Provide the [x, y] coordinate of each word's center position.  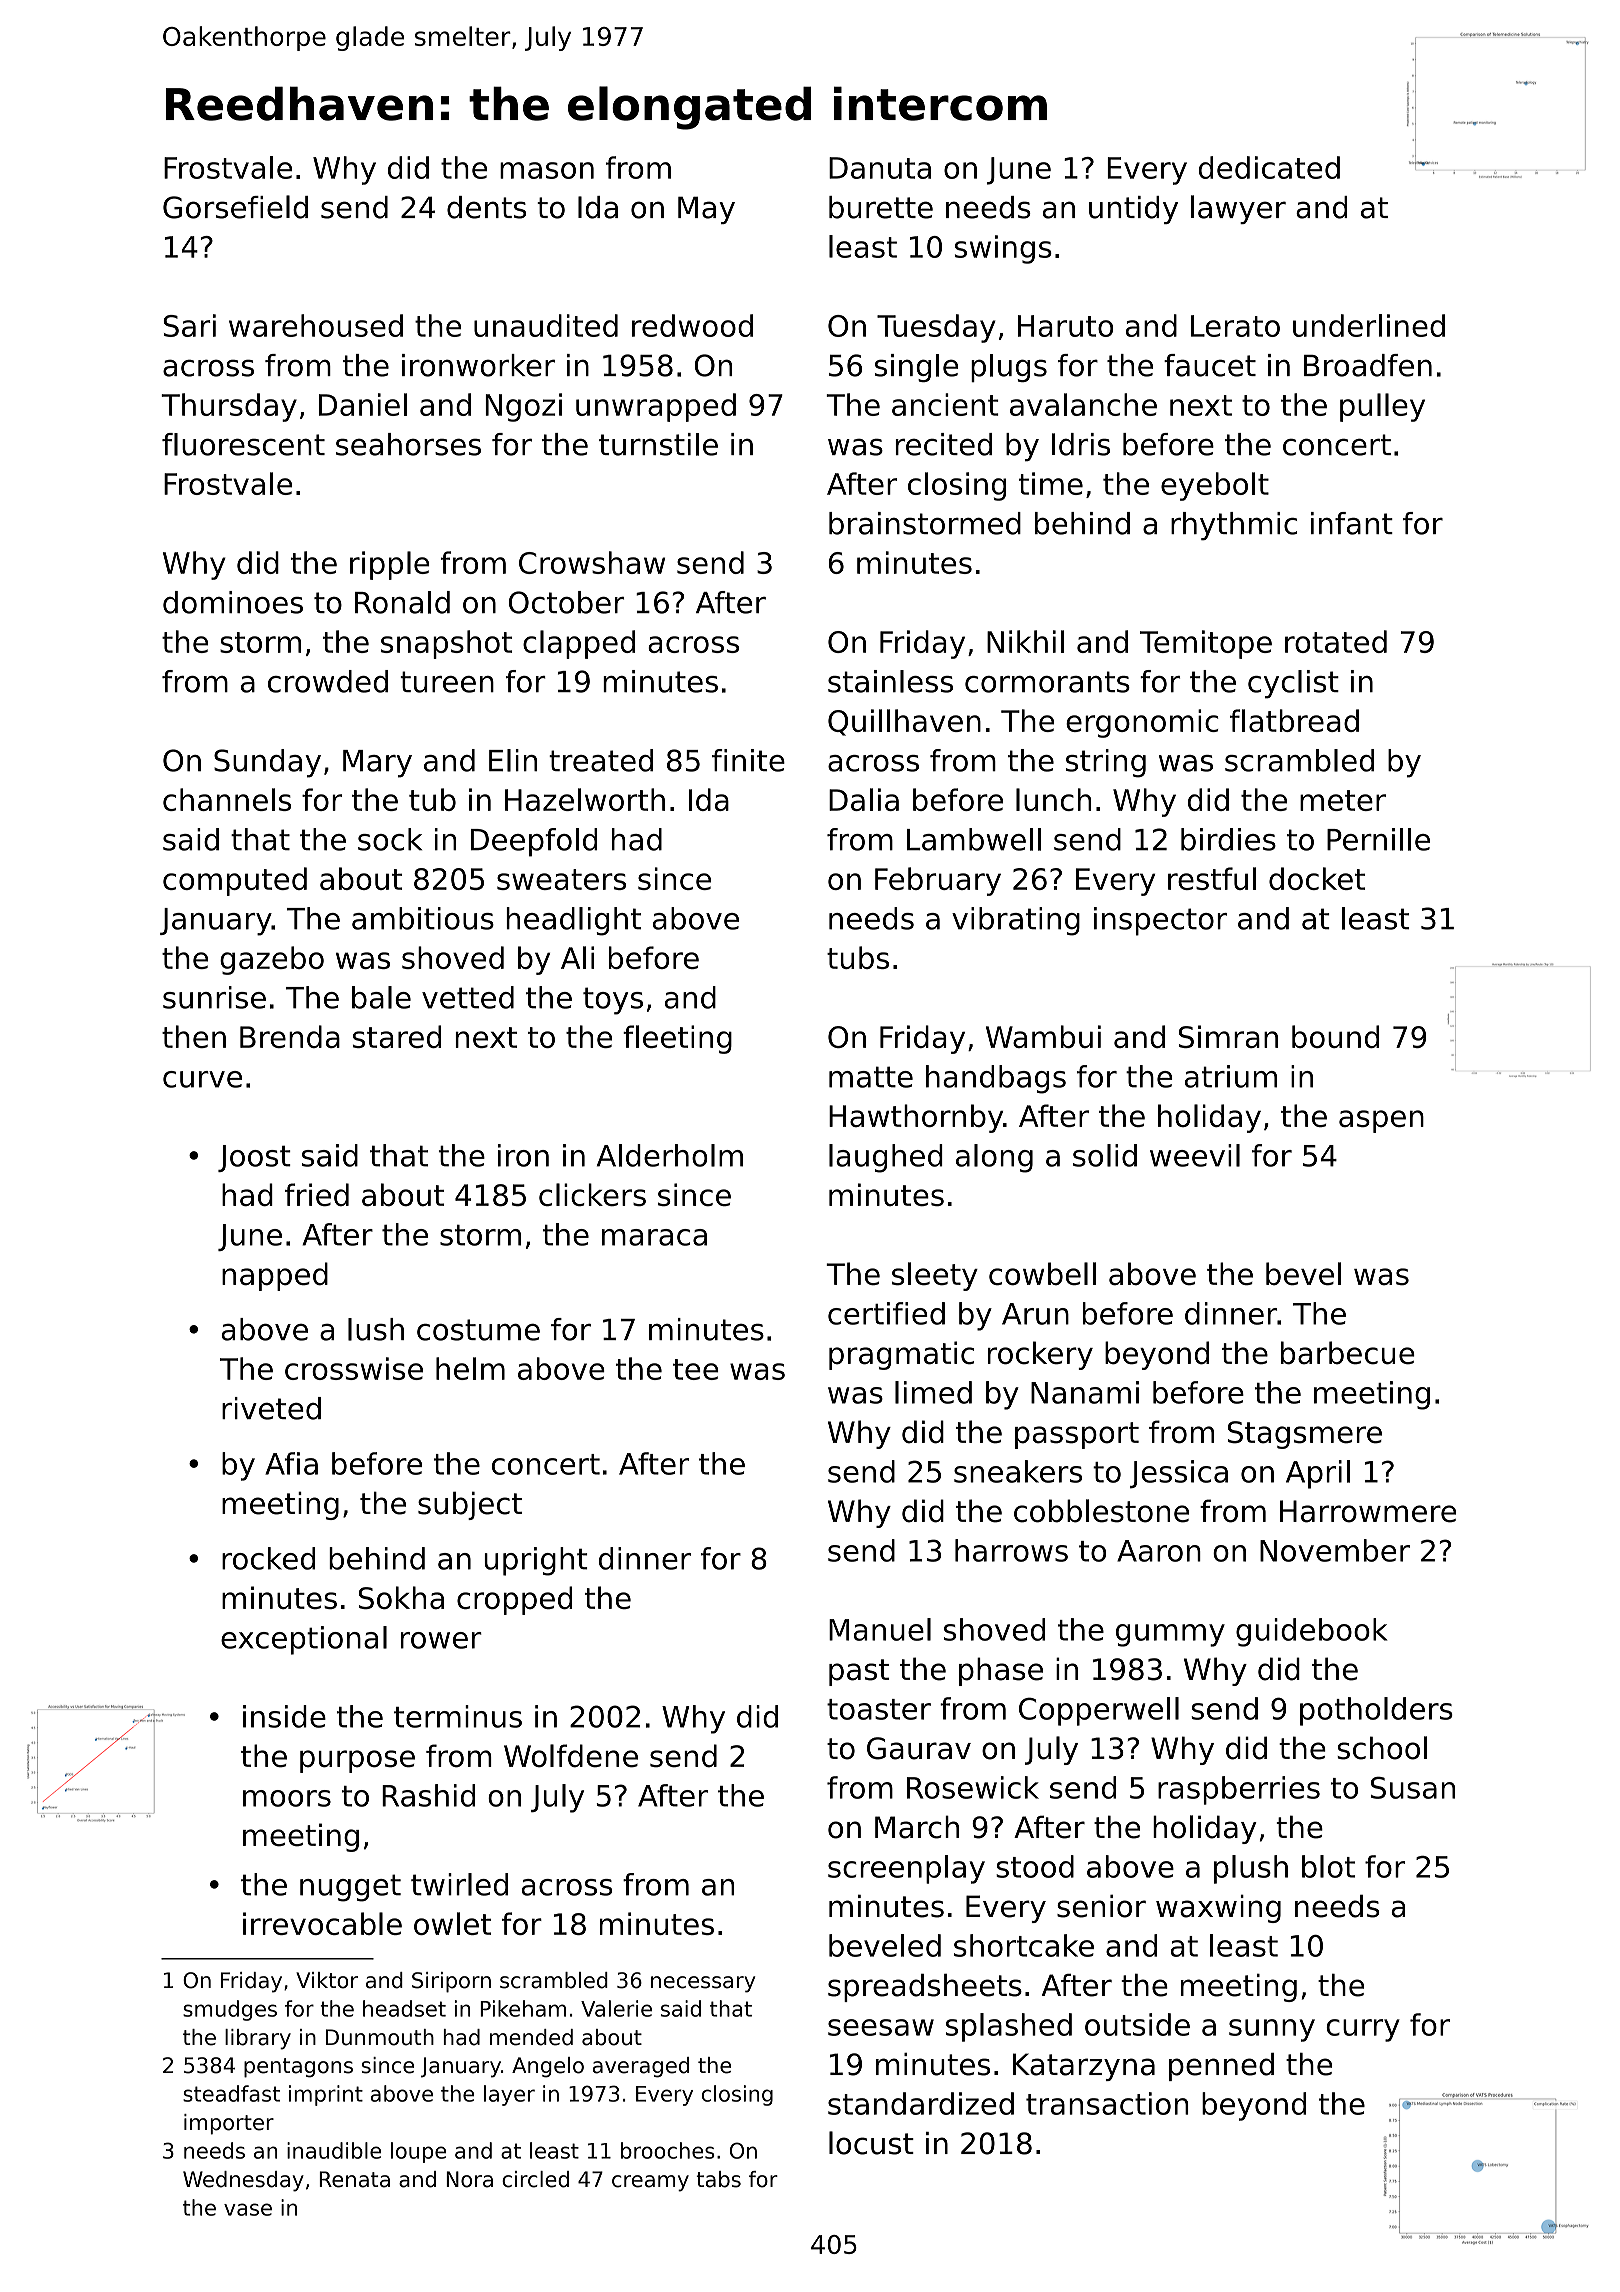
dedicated [1269, 167]
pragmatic [901, 1355]
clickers [592, 1194]
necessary [703, 1984]
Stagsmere [1305, 1435]
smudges [230, 2010]
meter [1343, 800]
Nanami [1085, 1392]
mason [547, 170]
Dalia [864, 799]
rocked [268, 1558]
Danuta [880, 168]
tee [696, 1369]
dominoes [233, 602]
